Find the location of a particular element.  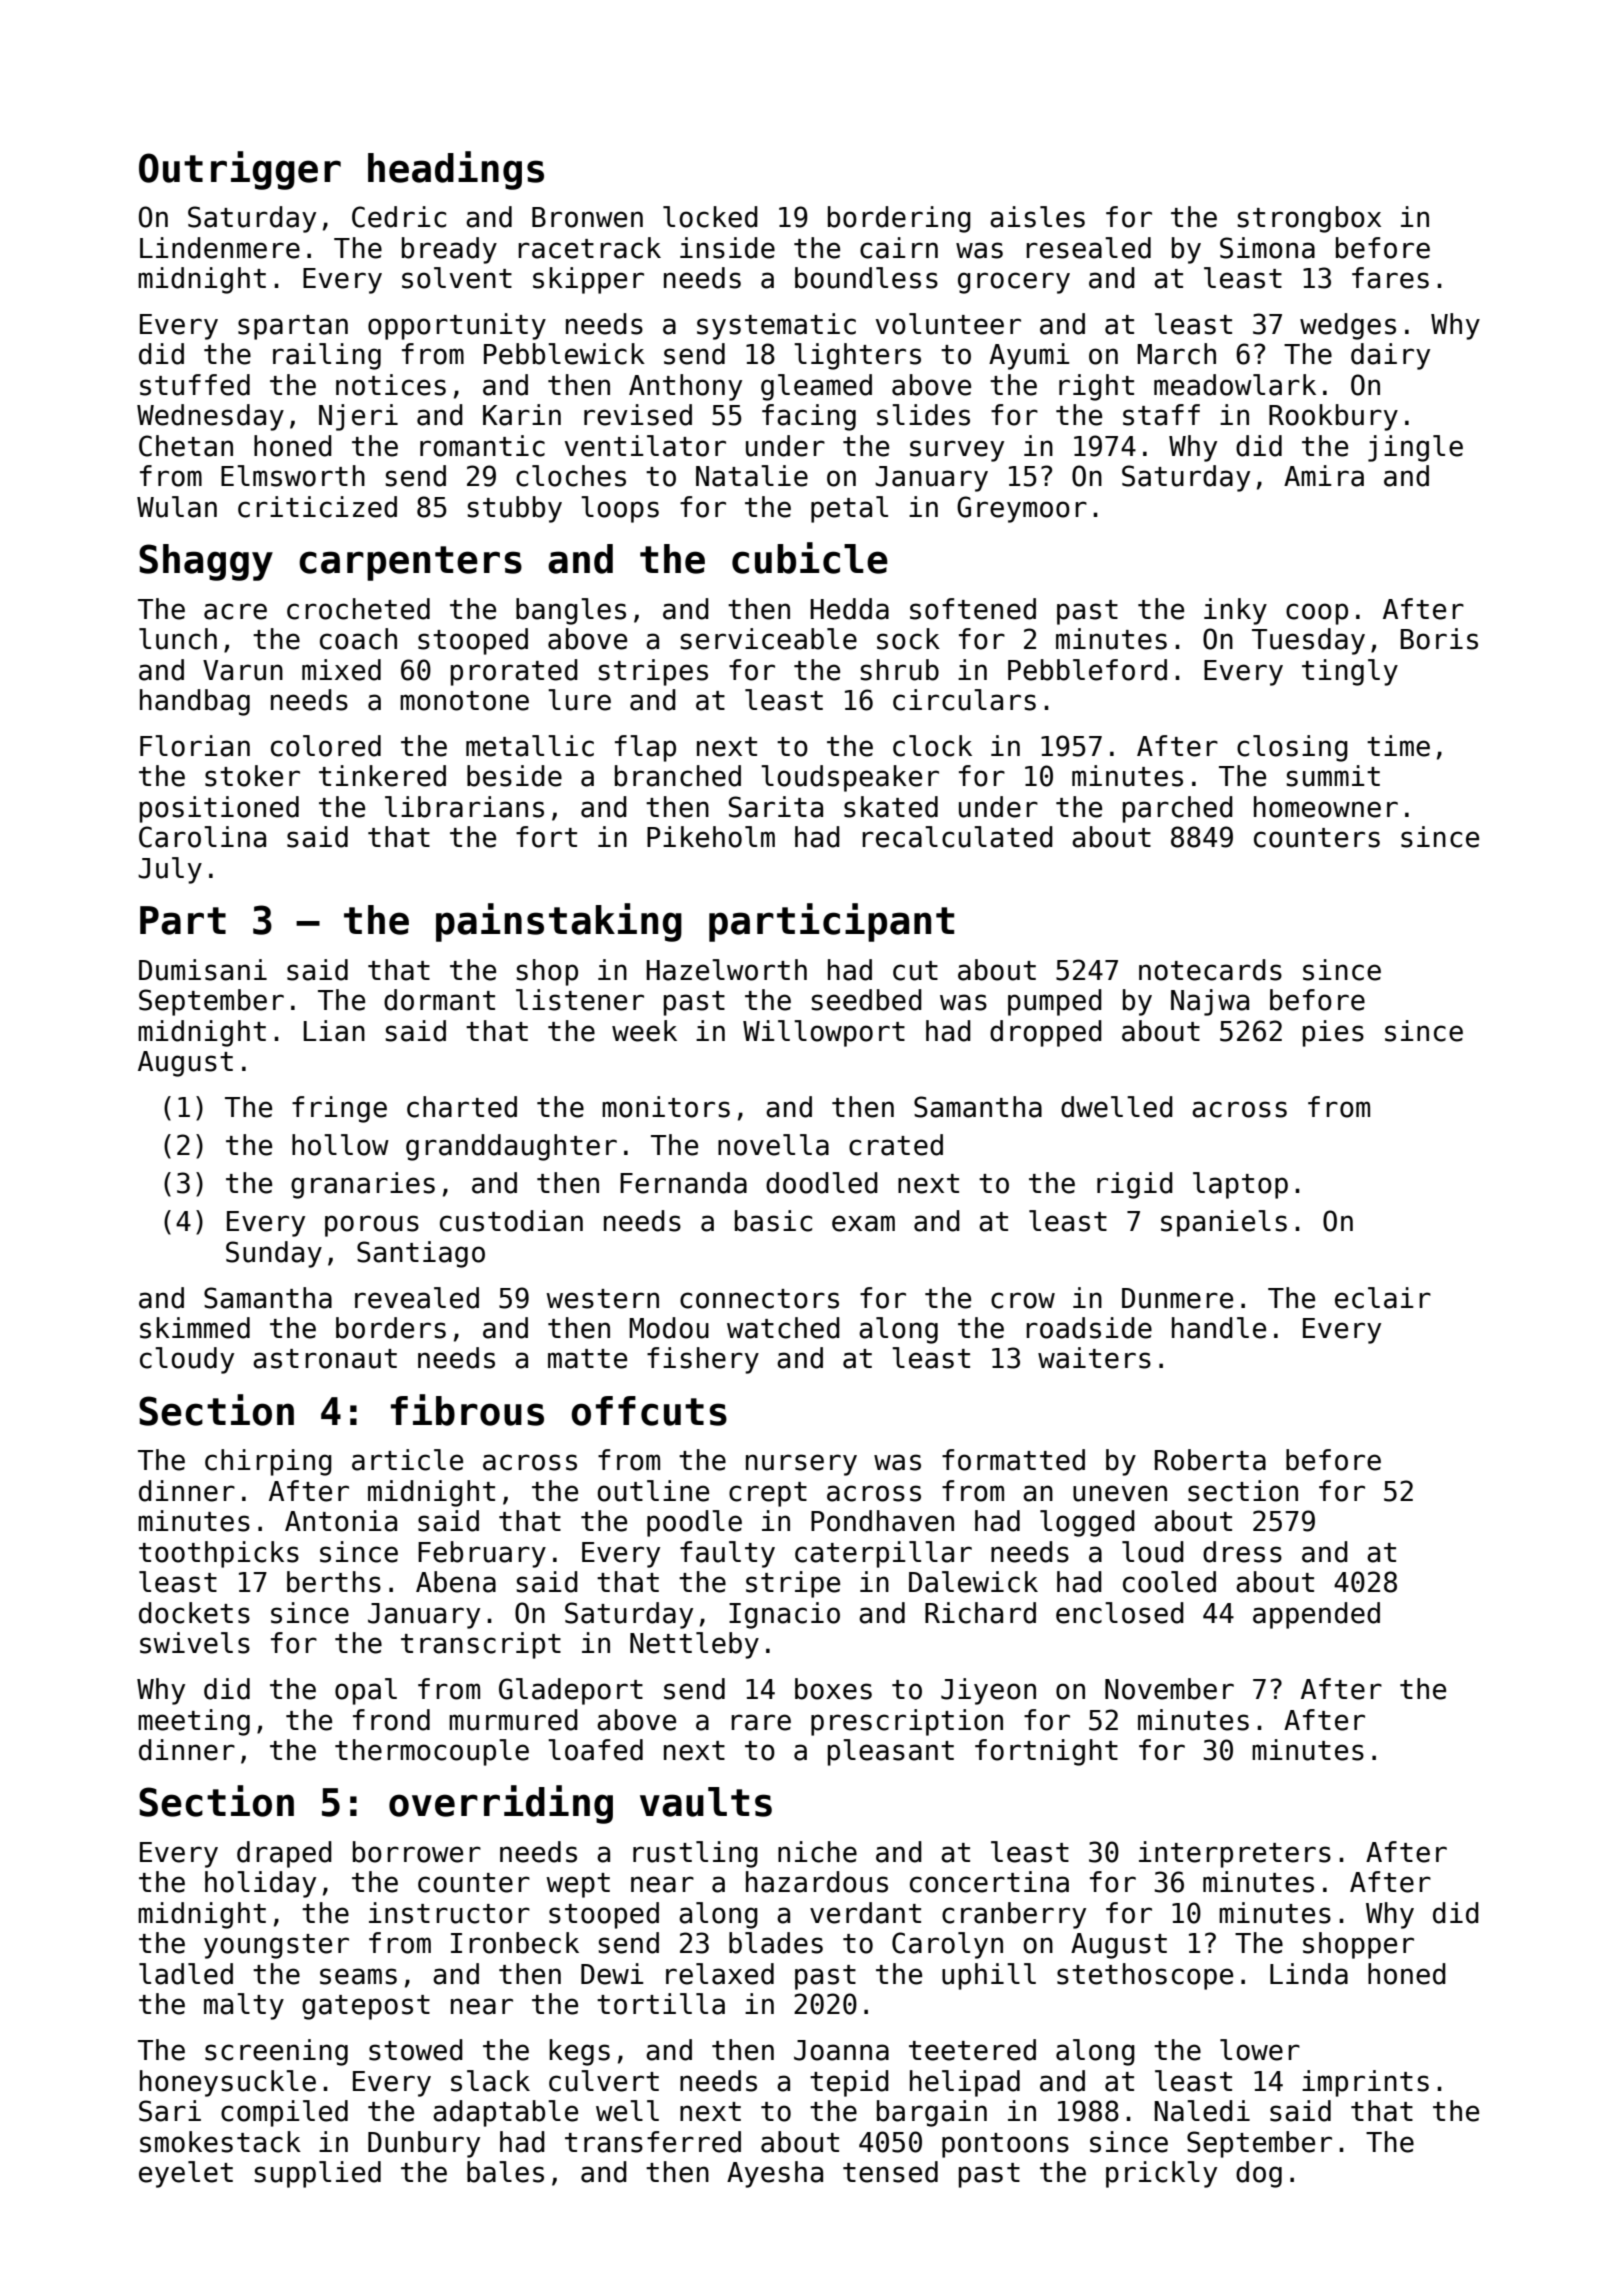

Ayesha is located at coordinates (775, 2174).
